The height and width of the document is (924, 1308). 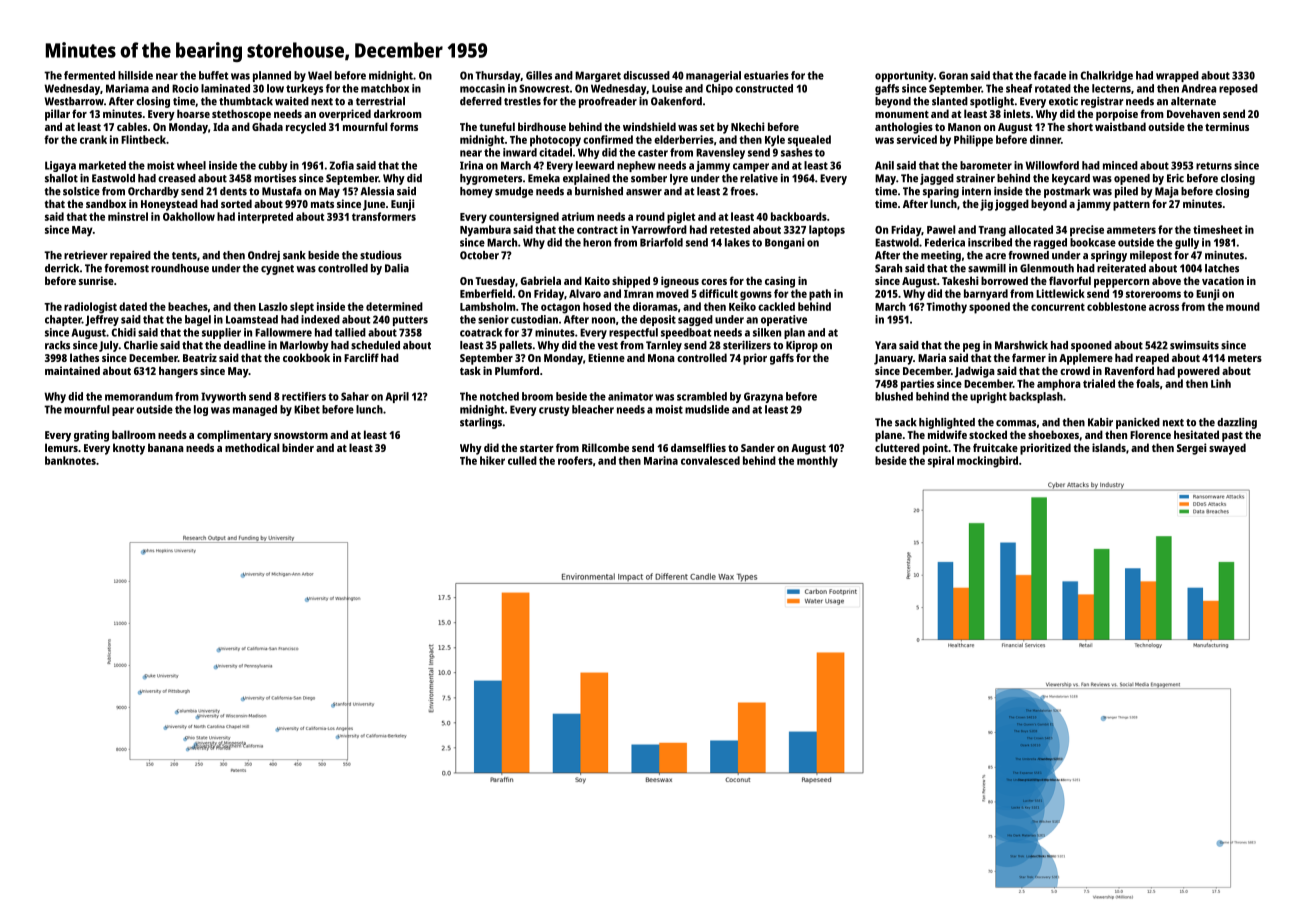 I want to click on mound, so click(x=1243, y=306).
